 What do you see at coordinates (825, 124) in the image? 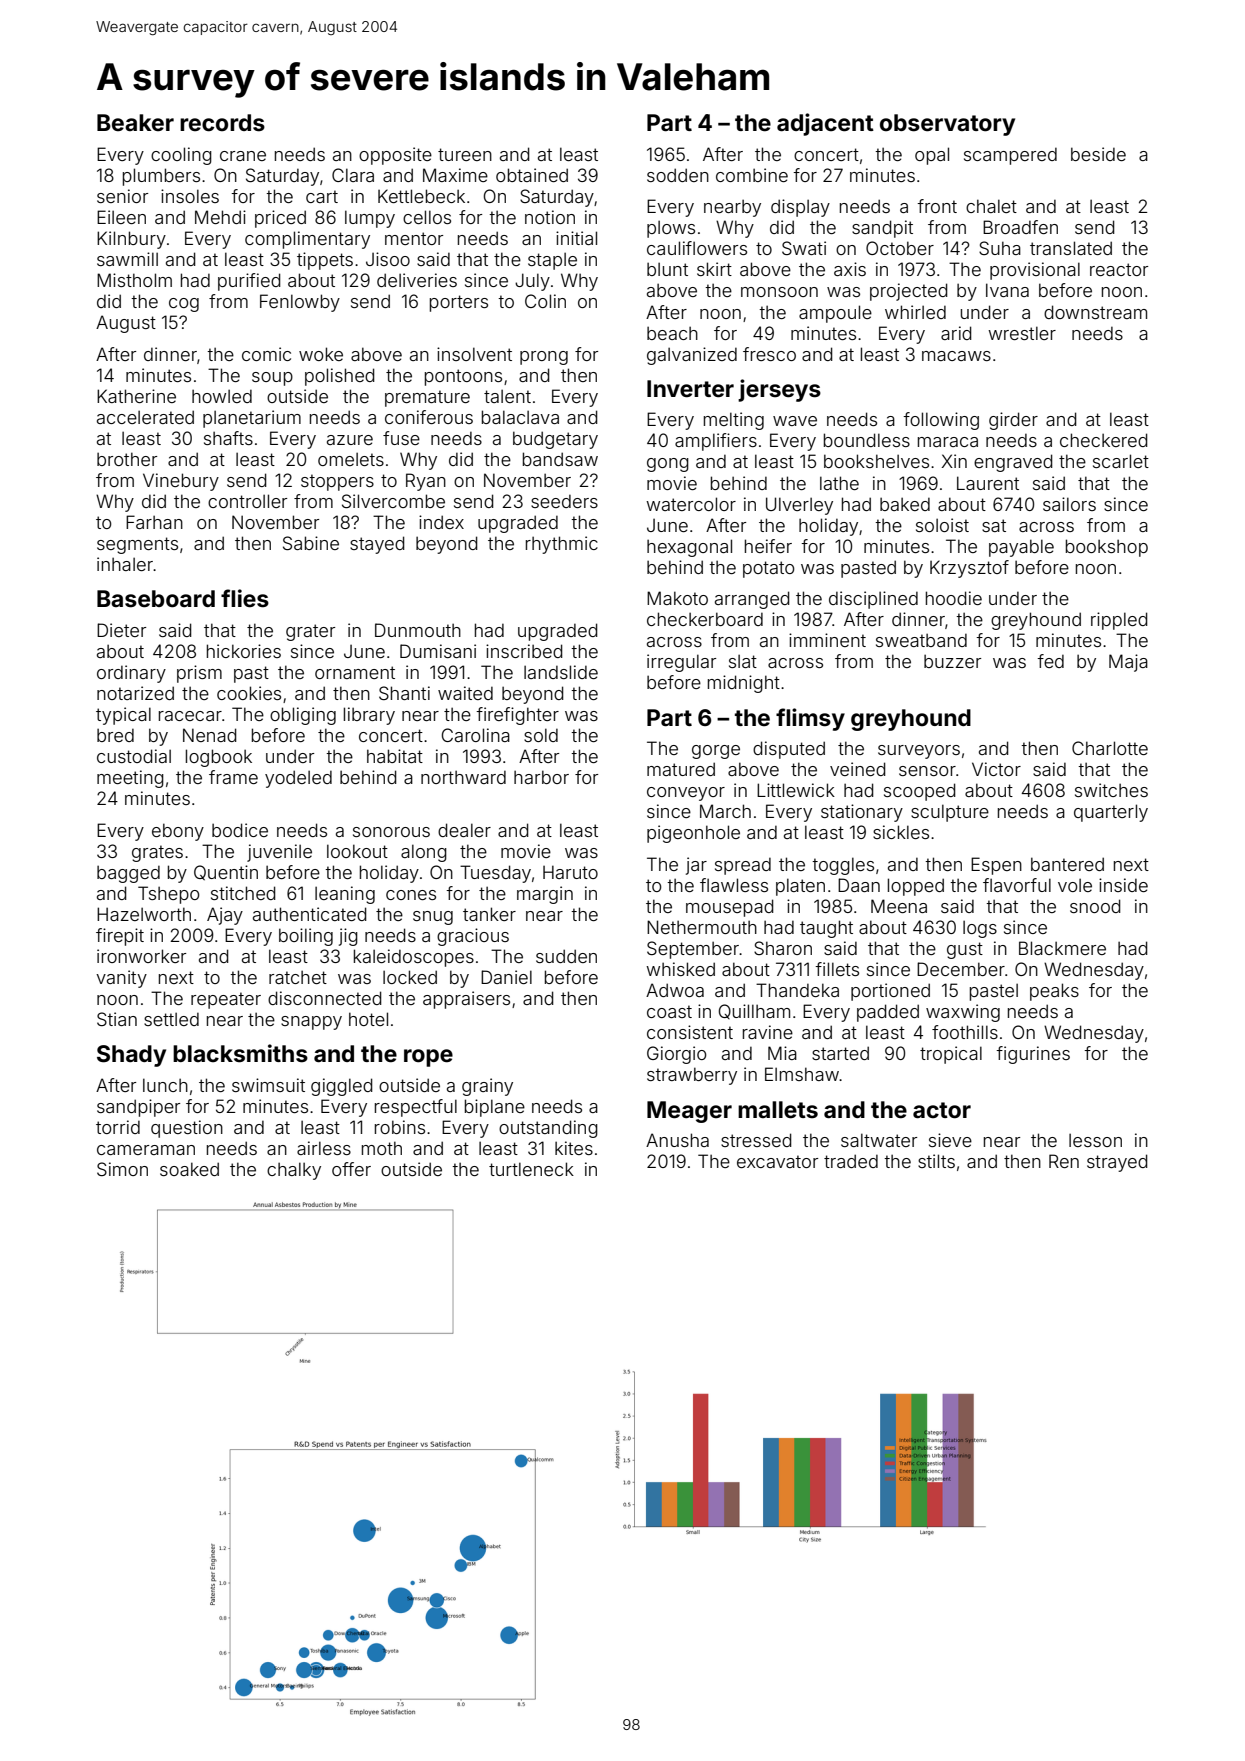
I see `adjacent` at bounding box center [825, 124].
